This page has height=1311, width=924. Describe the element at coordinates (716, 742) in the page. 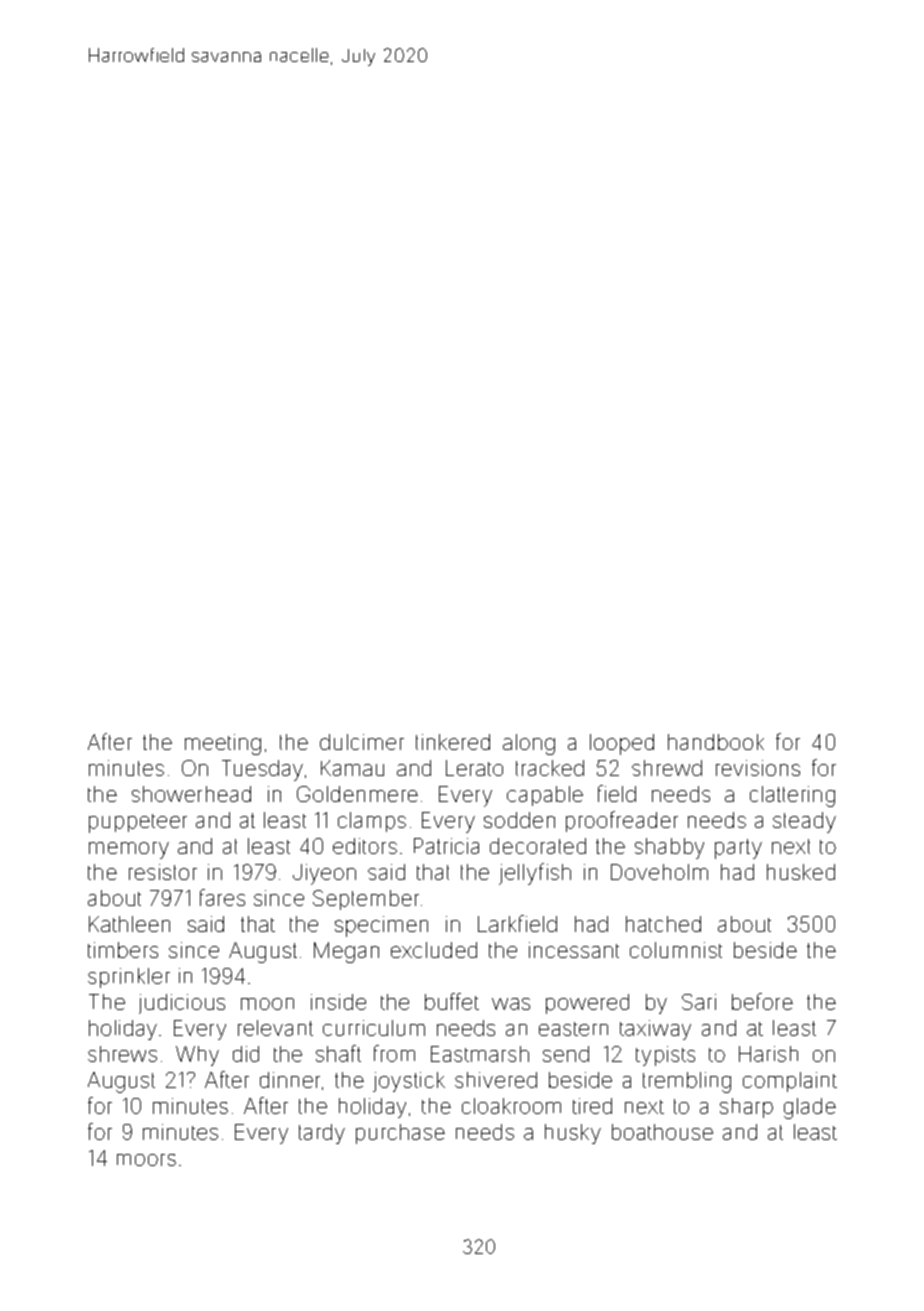

I see `handbook` at that location.
